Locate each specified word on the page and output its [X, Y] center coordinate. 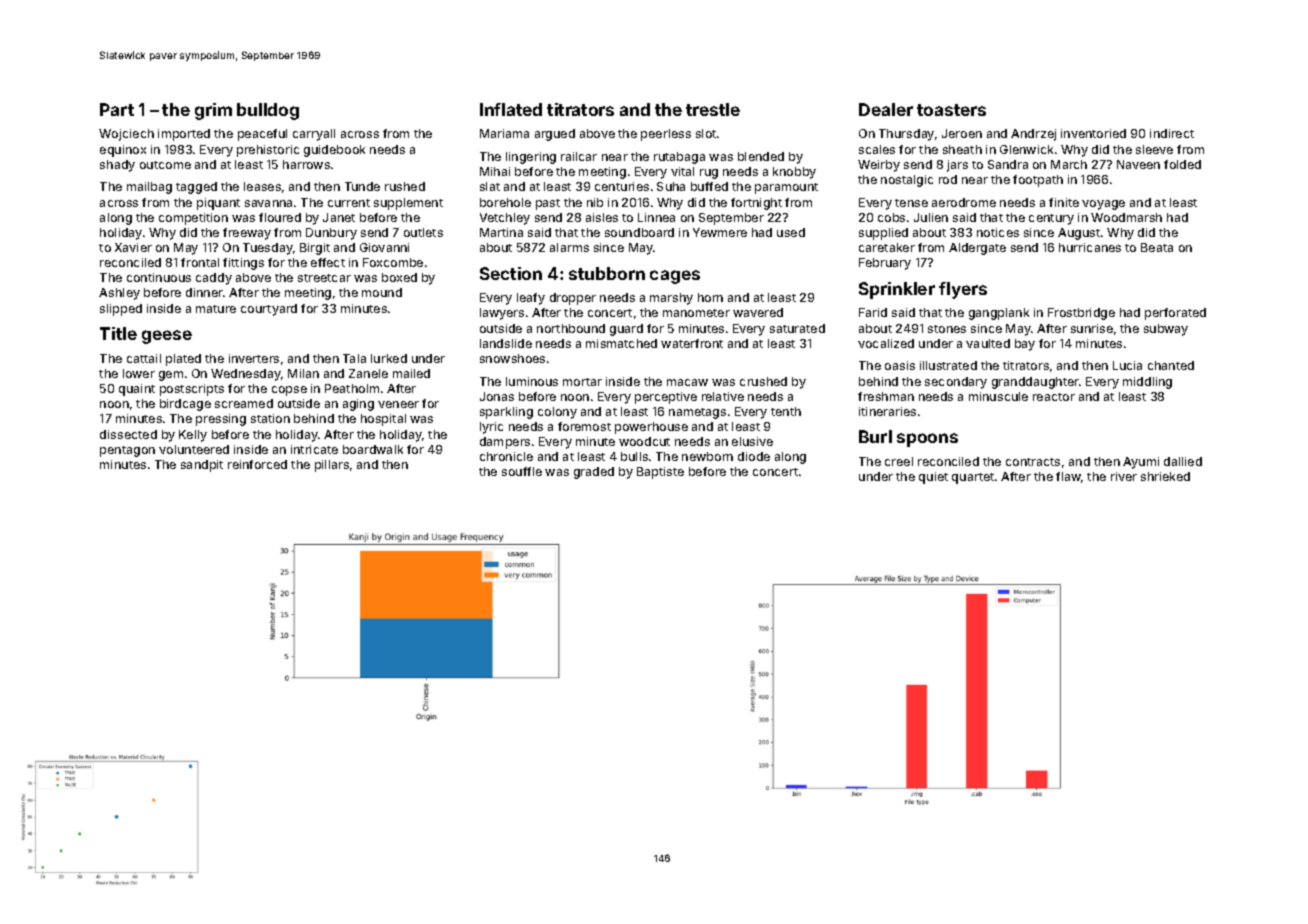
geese [167, 337]
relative [723, 396]
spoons [927, 440]
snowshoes [512, 358]
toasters [951, 110]
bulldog [268, 111]
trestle [713, 109]
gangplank [999, 314]
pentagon [127, 451]
